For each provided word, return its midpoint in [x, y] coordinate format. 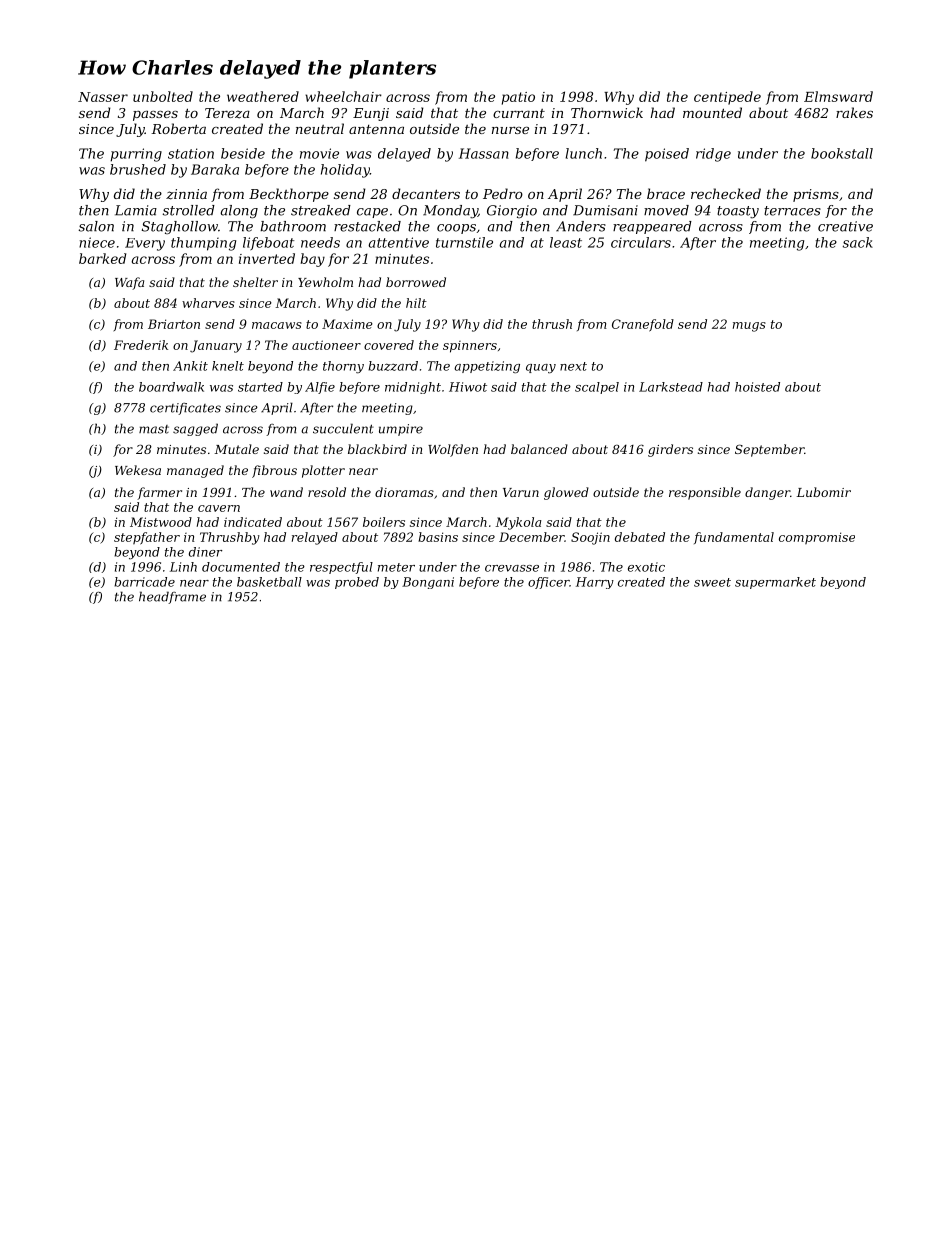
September [769, 450]
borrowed [416, 282]
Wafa [129, 283]
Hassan [484, 153]
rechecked [726, 193]
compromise [817, 538]
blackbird [377, 449]
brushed [138, 169]
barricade [144, 582]
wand [286, 492]
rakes [854, 112]
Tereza [227, 113]
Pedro [503, 193]
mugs [749, 327]
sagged [195, 429]
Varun [521, 492]
